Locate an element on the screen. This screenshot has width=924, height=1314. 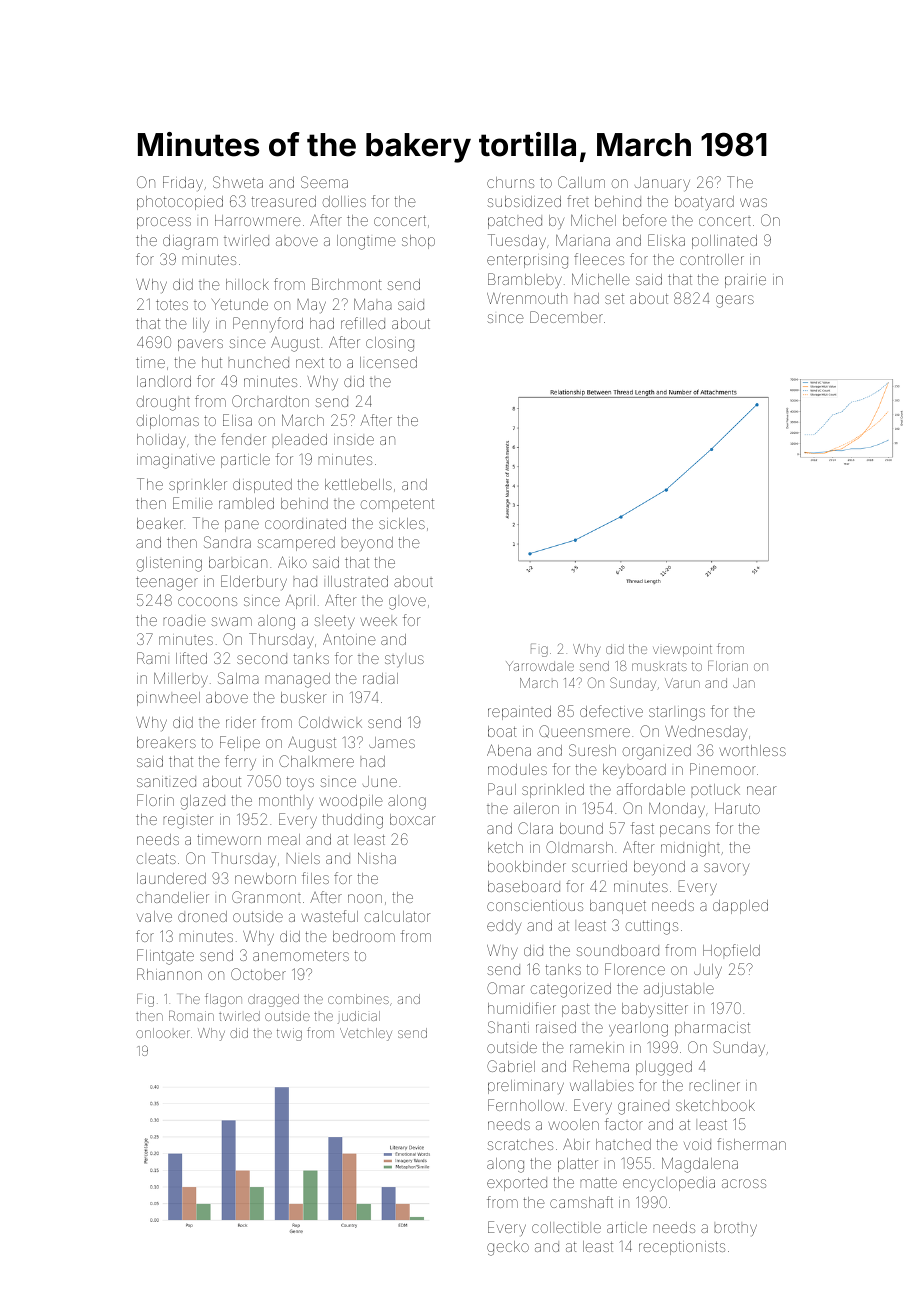
Yarrowdale is located at coordinates (540, 666).
